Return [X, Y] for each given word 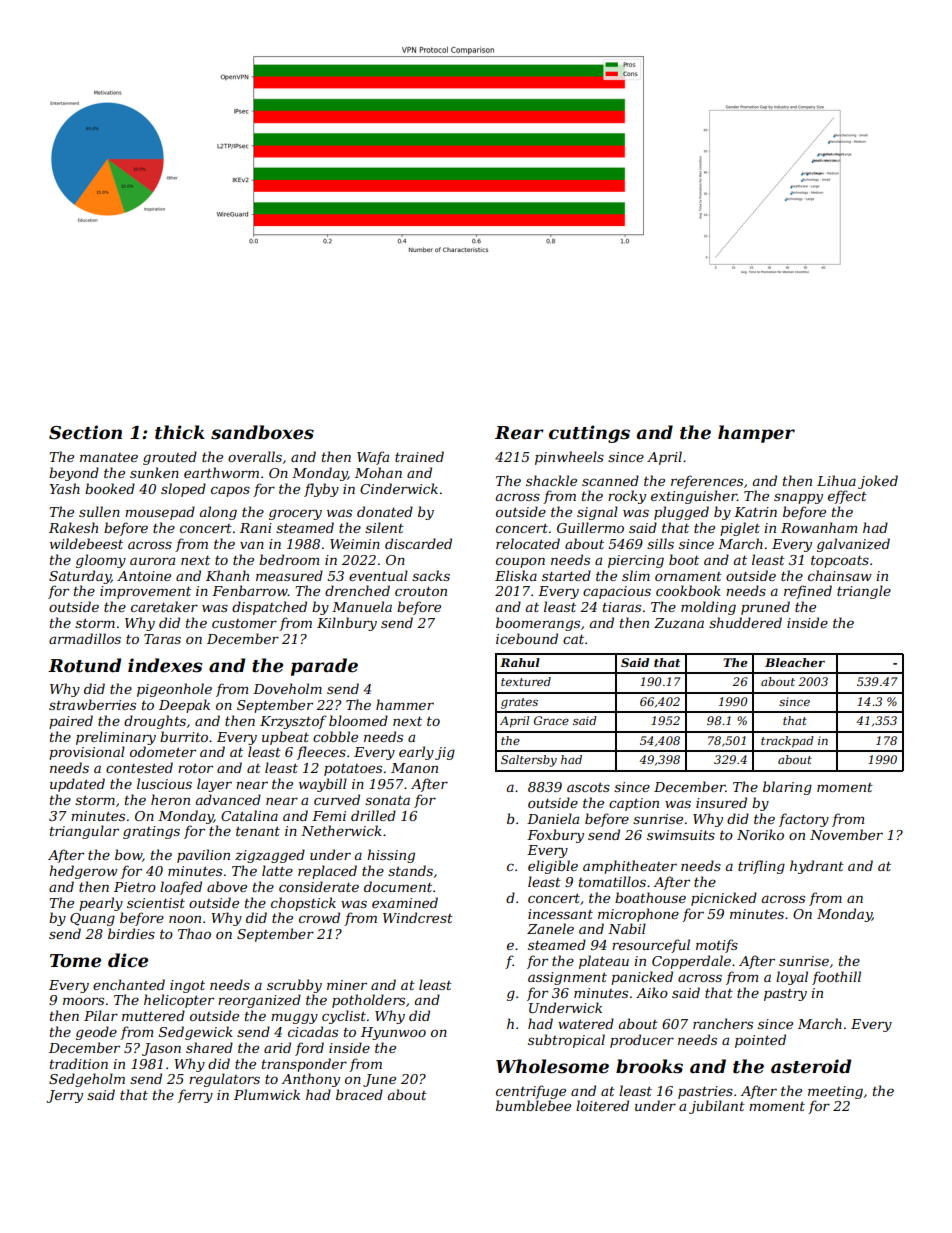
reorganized [259, 1001]
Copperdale [691, 962]
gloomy [101, 561]
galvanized [853, 545]
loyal [792, 978]
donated [385, 511]
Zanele [550, 928]
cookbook [688, 590]
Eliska [516, 575]
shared [209, 1047]
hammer [405, 704]
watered [586, 1023]
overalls [255, 456]
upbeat [285, 738]
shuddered [745, 622]
